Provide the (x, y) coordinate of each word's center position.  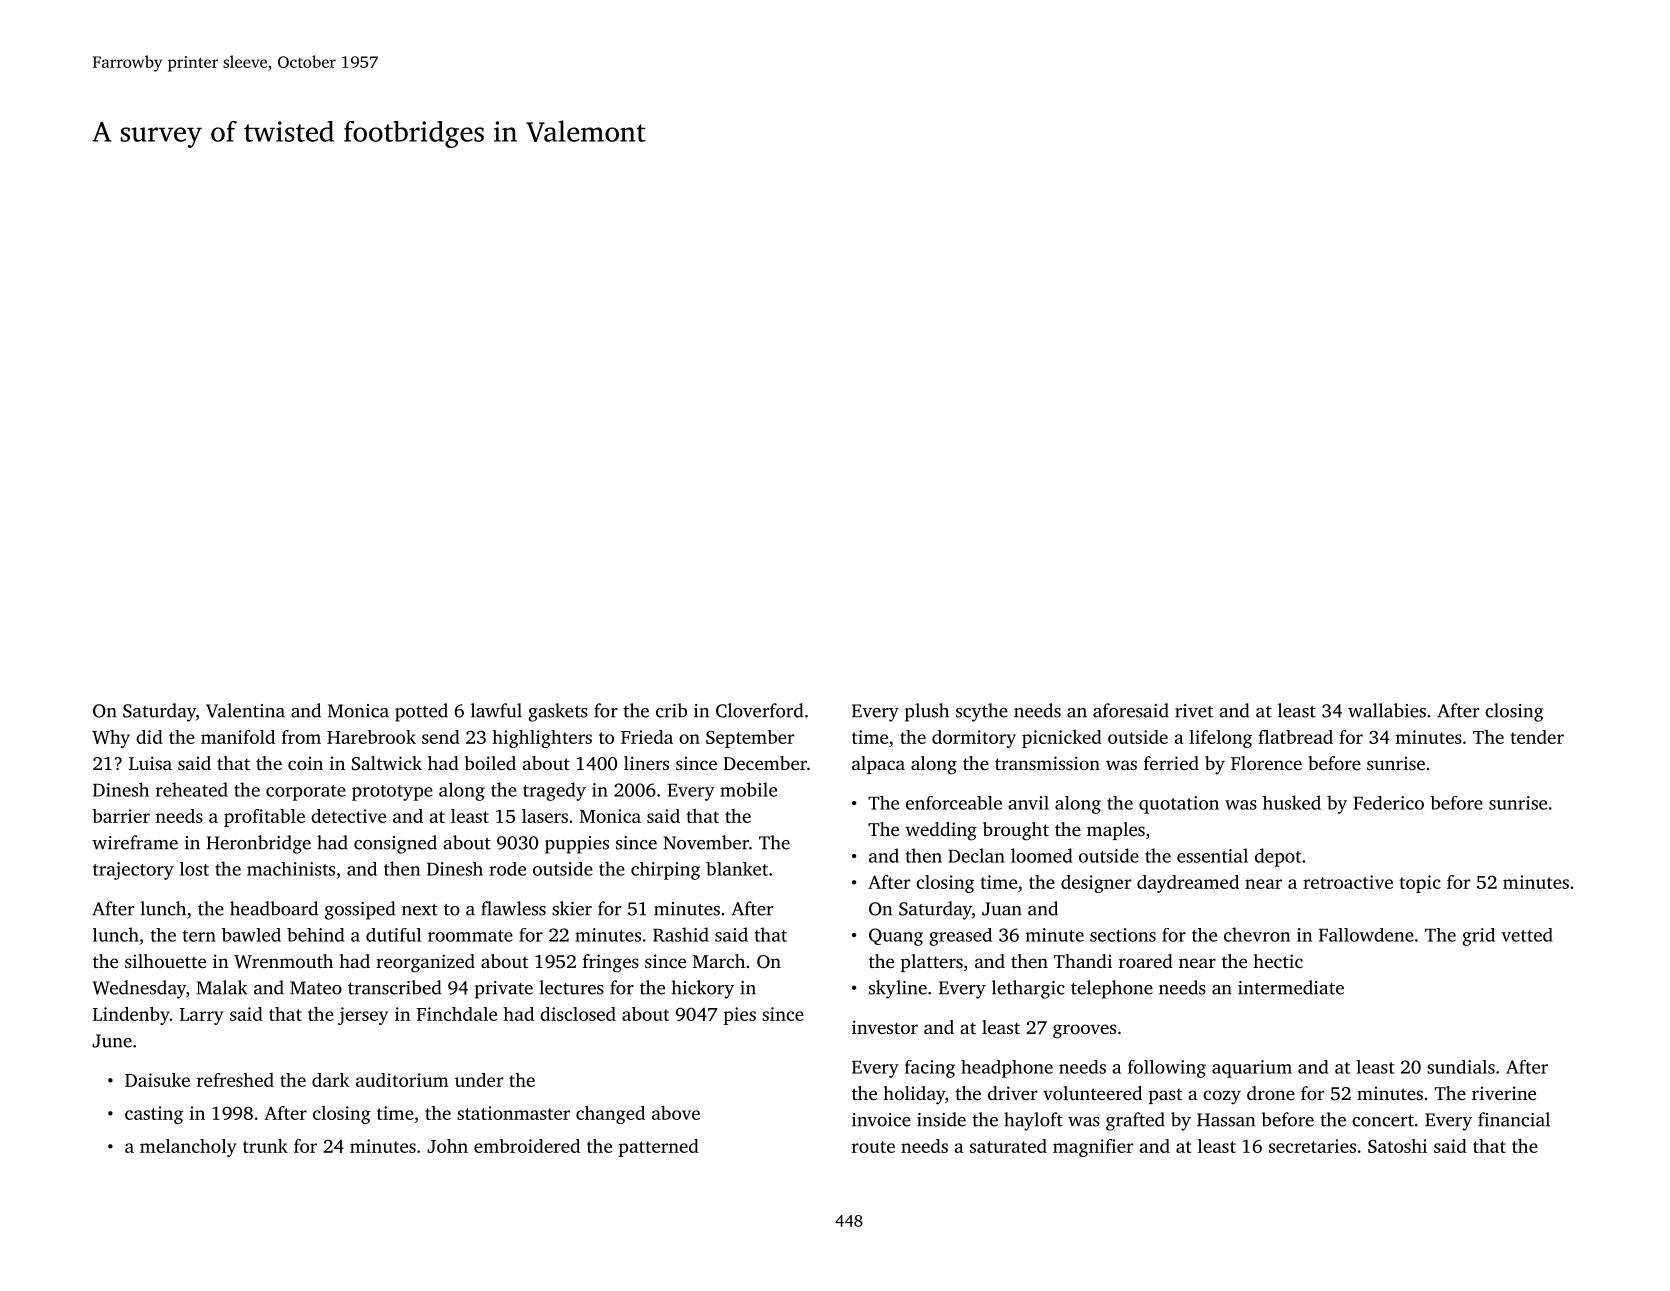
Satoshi (1397, 1146)
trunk (265, 1146)
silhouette (165, 961)
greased (960, 937)
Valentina (245, 710)
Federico (1388, 803)
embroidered (527, 1146)
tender (1537, 737)
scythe (982, 712)
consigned (395, 844)
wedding (941, 831)
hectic (1278, 961)
